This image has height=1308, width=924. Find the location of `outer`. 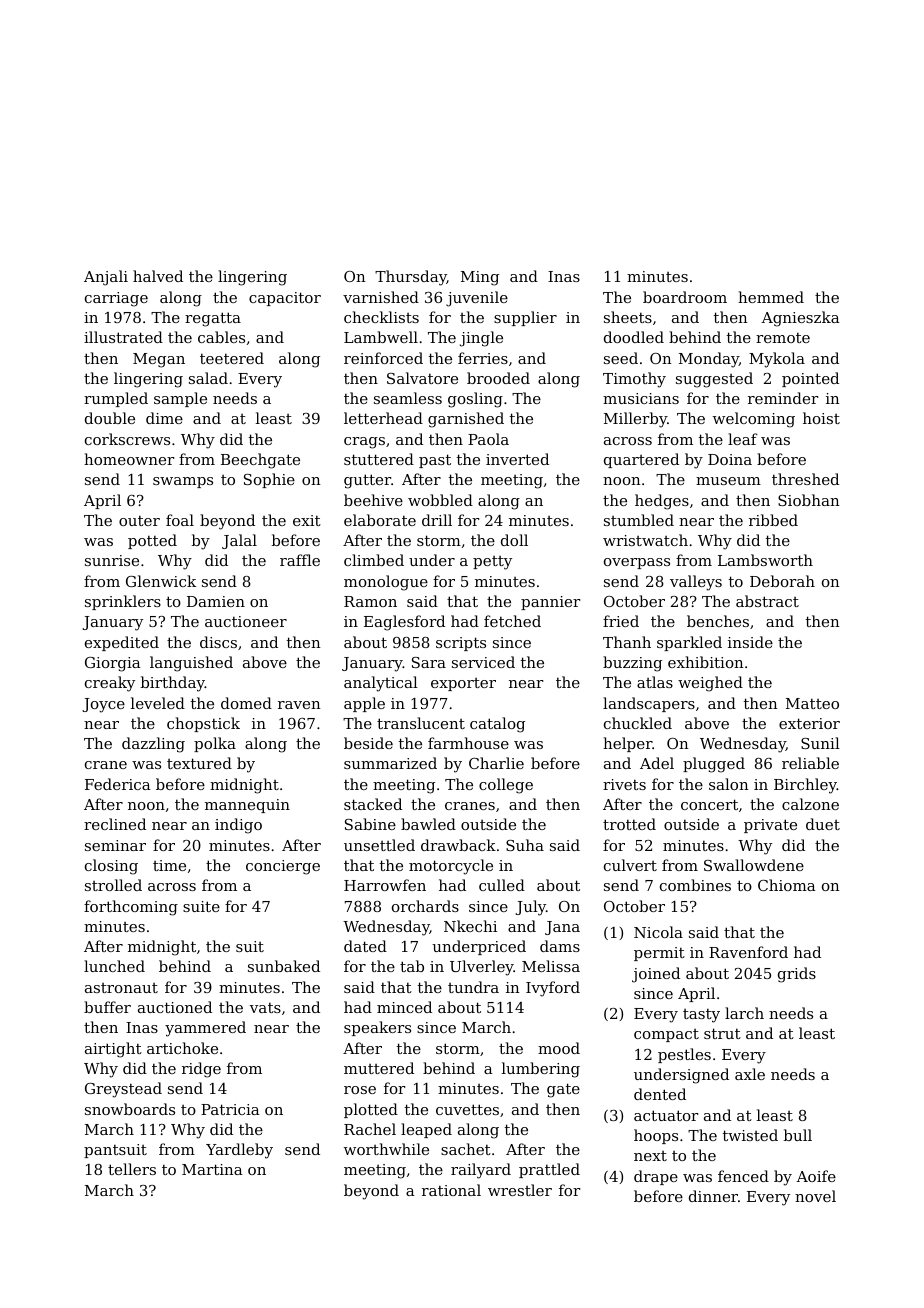

outer is located at coordinates (139, 520).
